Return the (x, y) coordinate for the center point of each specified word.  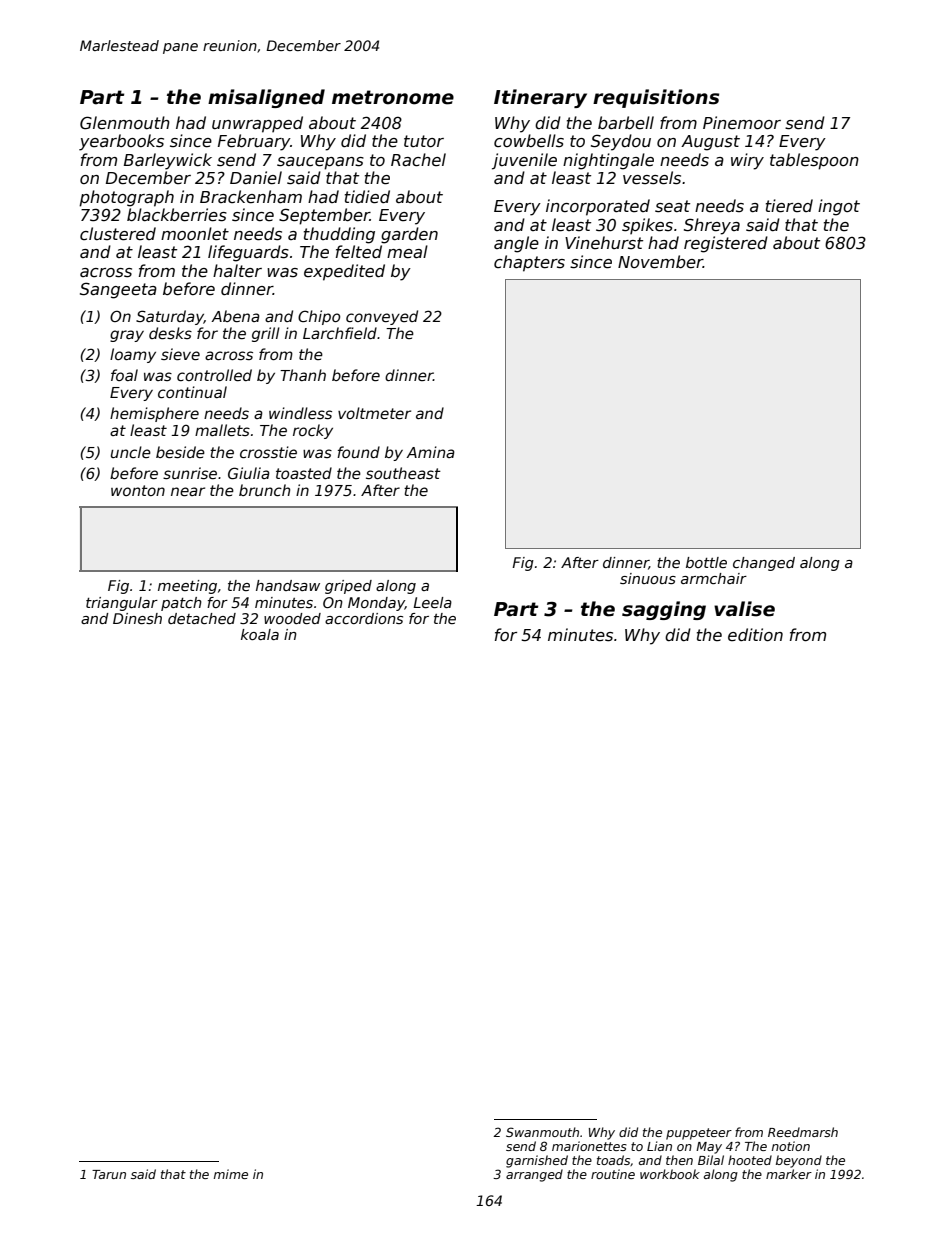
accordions (364, 618)
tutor (424, 141)
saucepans (320, 163)
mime (231, 1174)
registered (726, 244)
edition (755, 634)
